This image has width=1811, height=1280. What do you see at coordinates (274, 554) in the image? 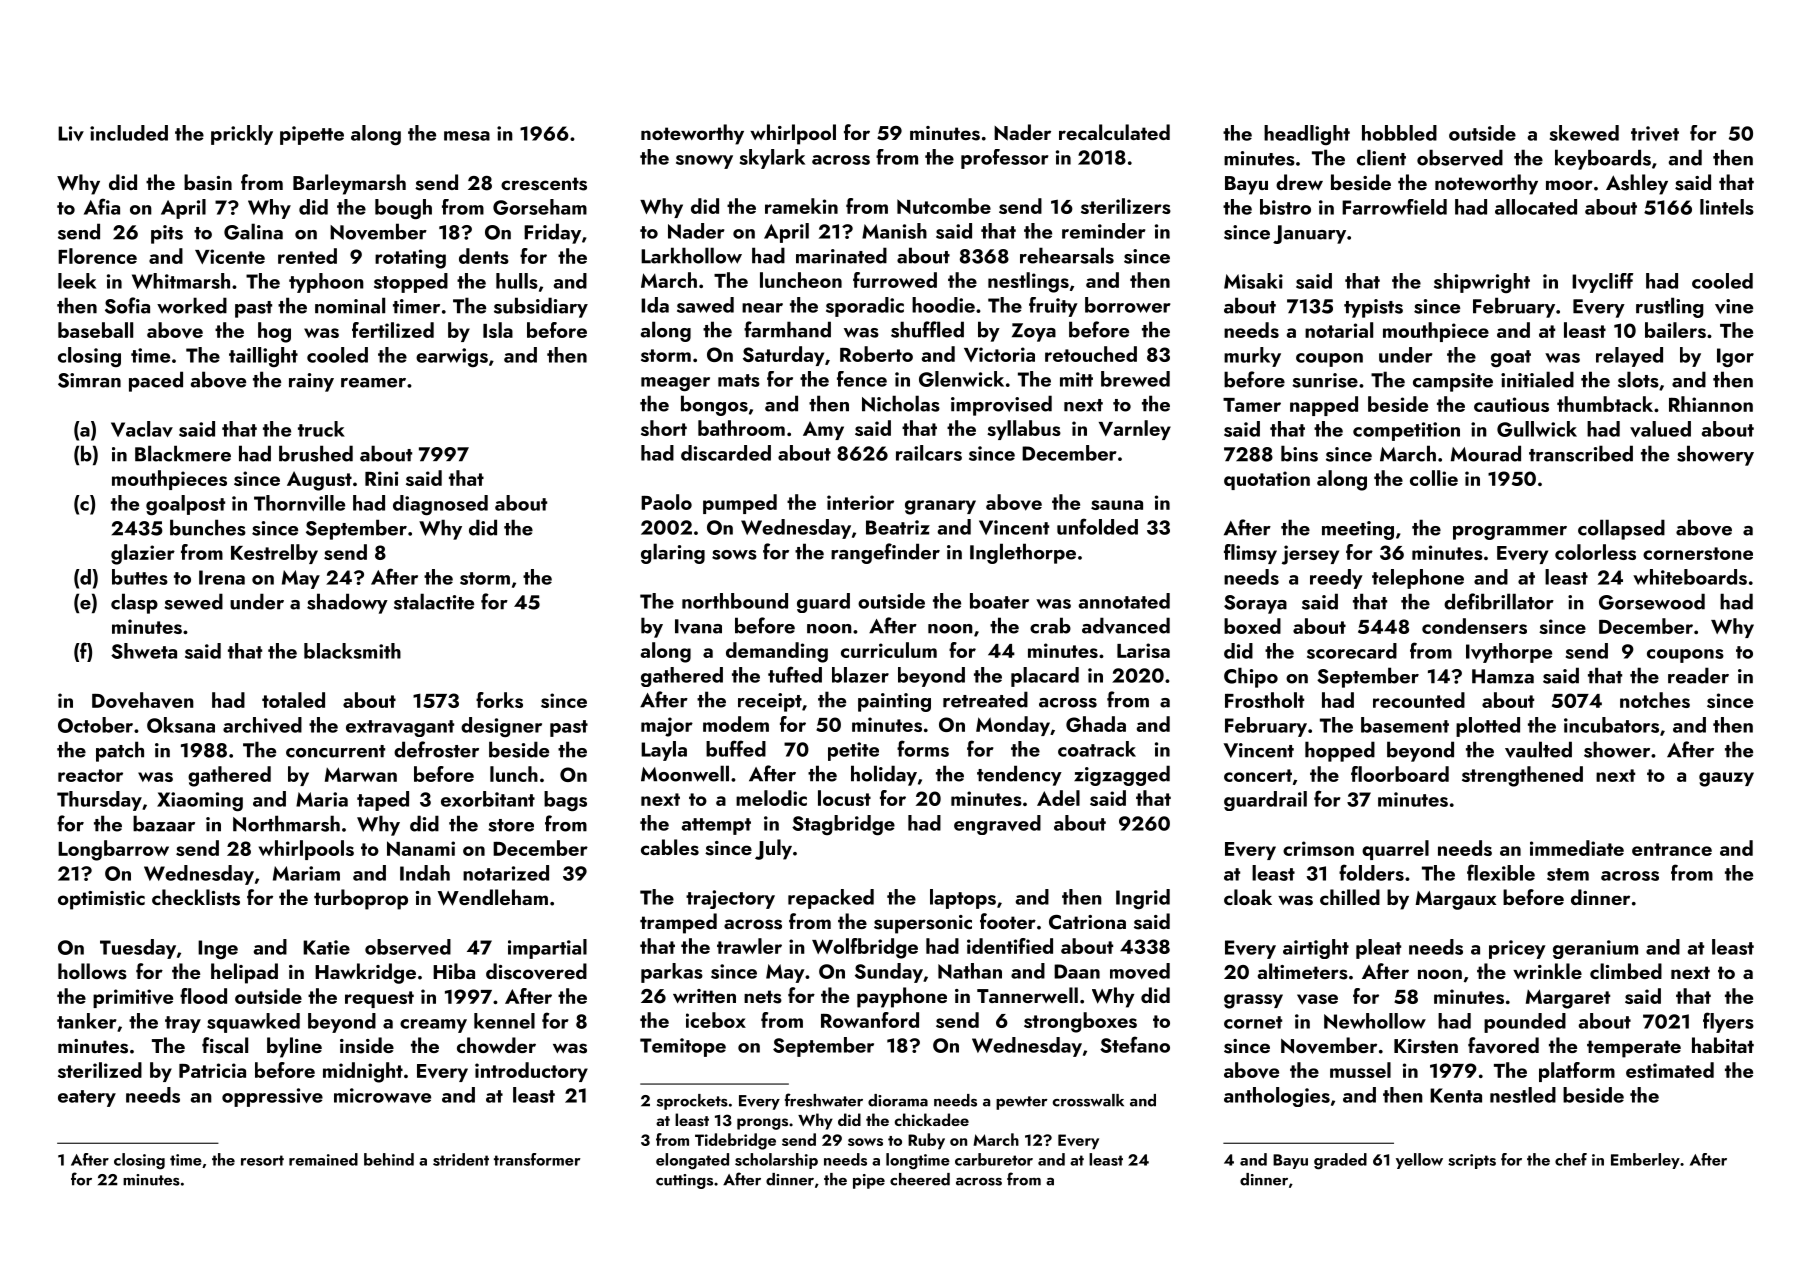
I see `Kestrelby` at bounding box center [274, 554].
